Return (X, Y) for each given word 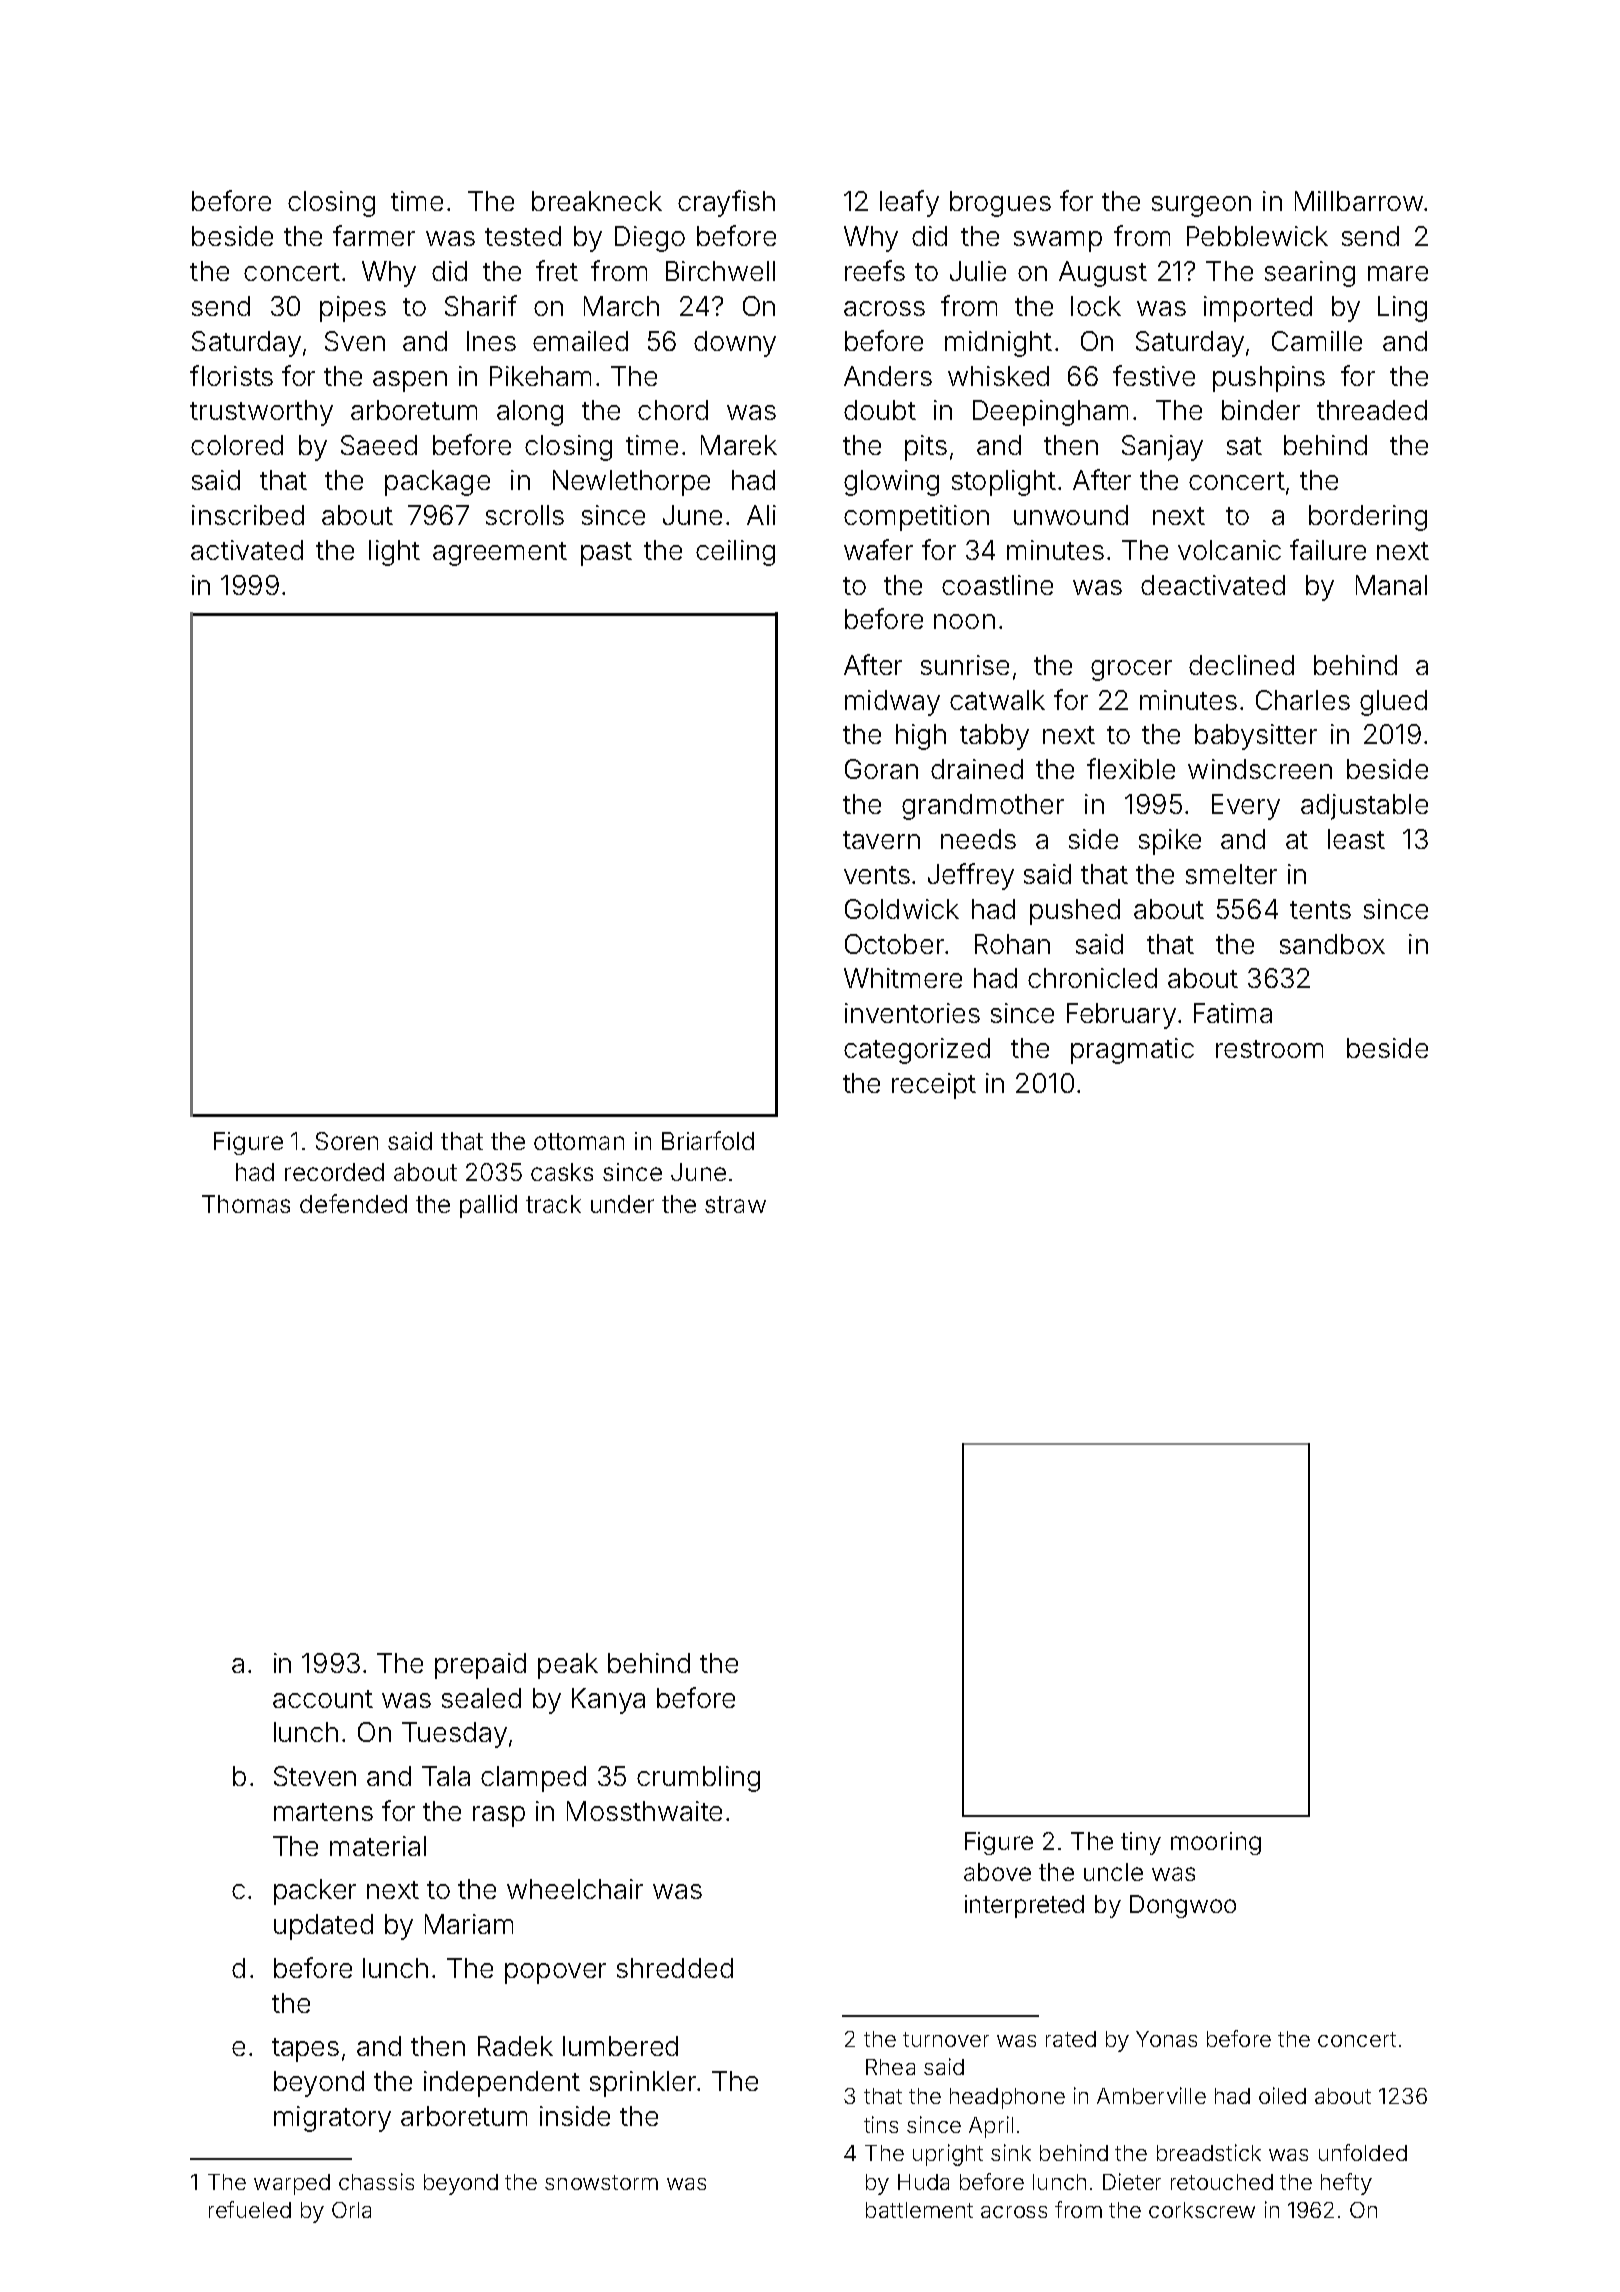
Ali (761, 515)
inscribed (248, 515)
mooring (1216, 1843)
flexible (1131, 768)
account (323, 1699)
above (997, 1872)
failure (1328, 549)
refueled (250, 2209)
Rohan (1012, 944)
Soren (347, 1141)
